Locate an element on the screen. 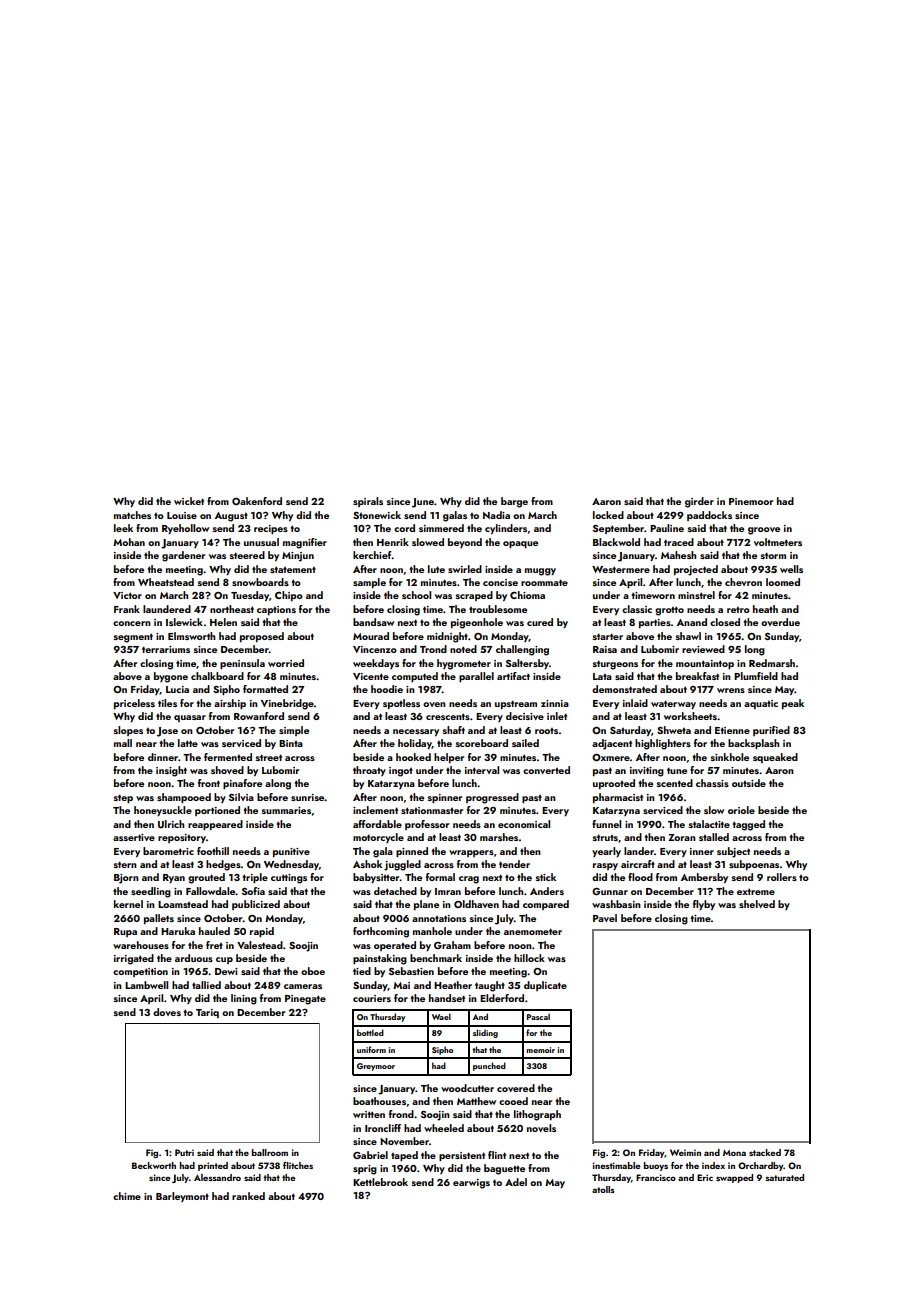 The width and height of the screenshot is (924, 1308). wicket is located at coordinates (189, 501).
